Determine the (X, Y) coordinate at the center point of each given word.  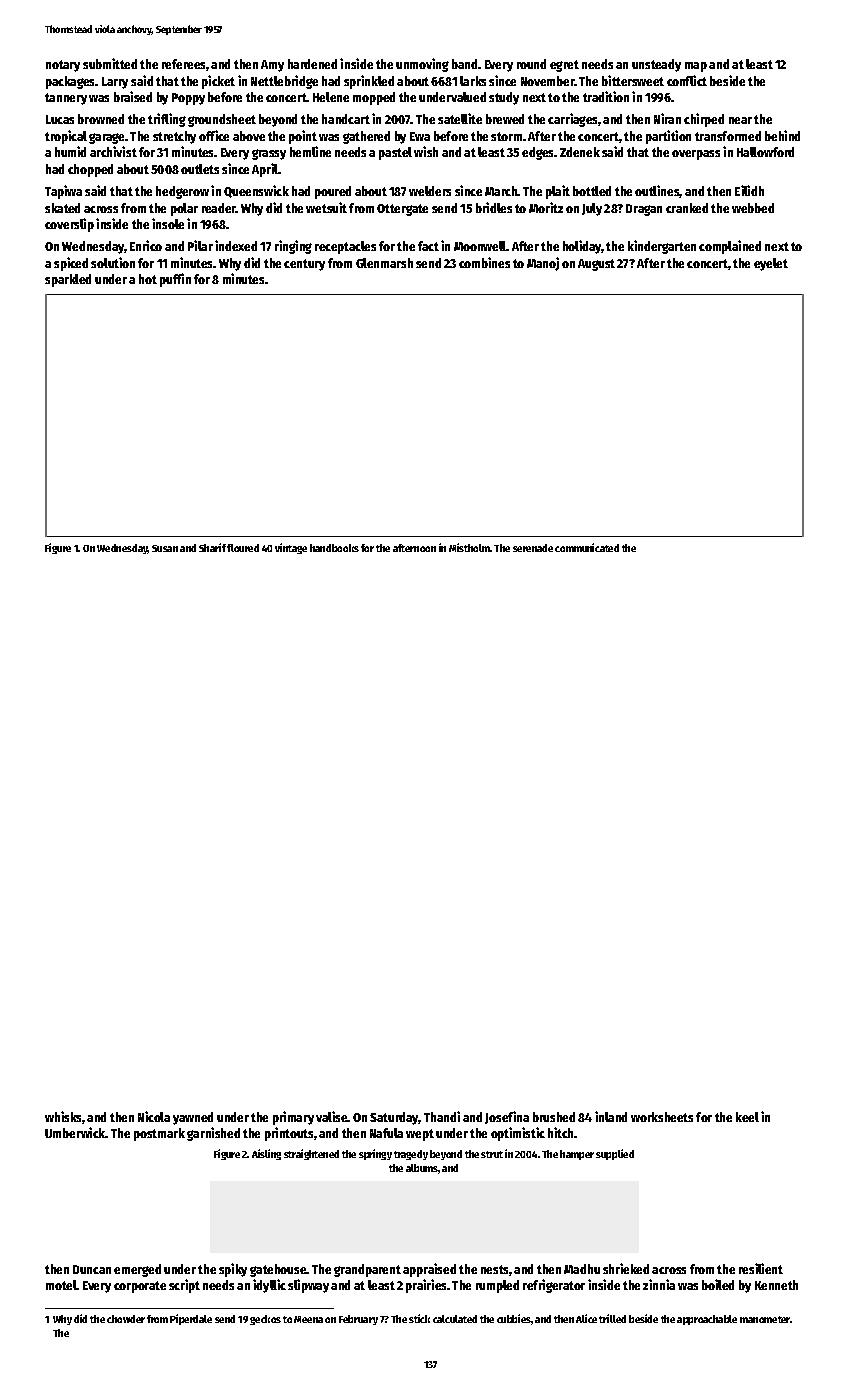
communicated (587, 547)
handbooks (334, 548)
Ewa (420, 136)
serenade (533, 548)
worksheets (662, 1117)
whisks (63, 1116)
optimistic (518, 1134)
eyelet (771, 264)
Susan (165, 548)
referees (183, 64)
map (696, 67)
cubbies (514, 1318)
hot (148, 279)
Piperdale (191, 1319)
